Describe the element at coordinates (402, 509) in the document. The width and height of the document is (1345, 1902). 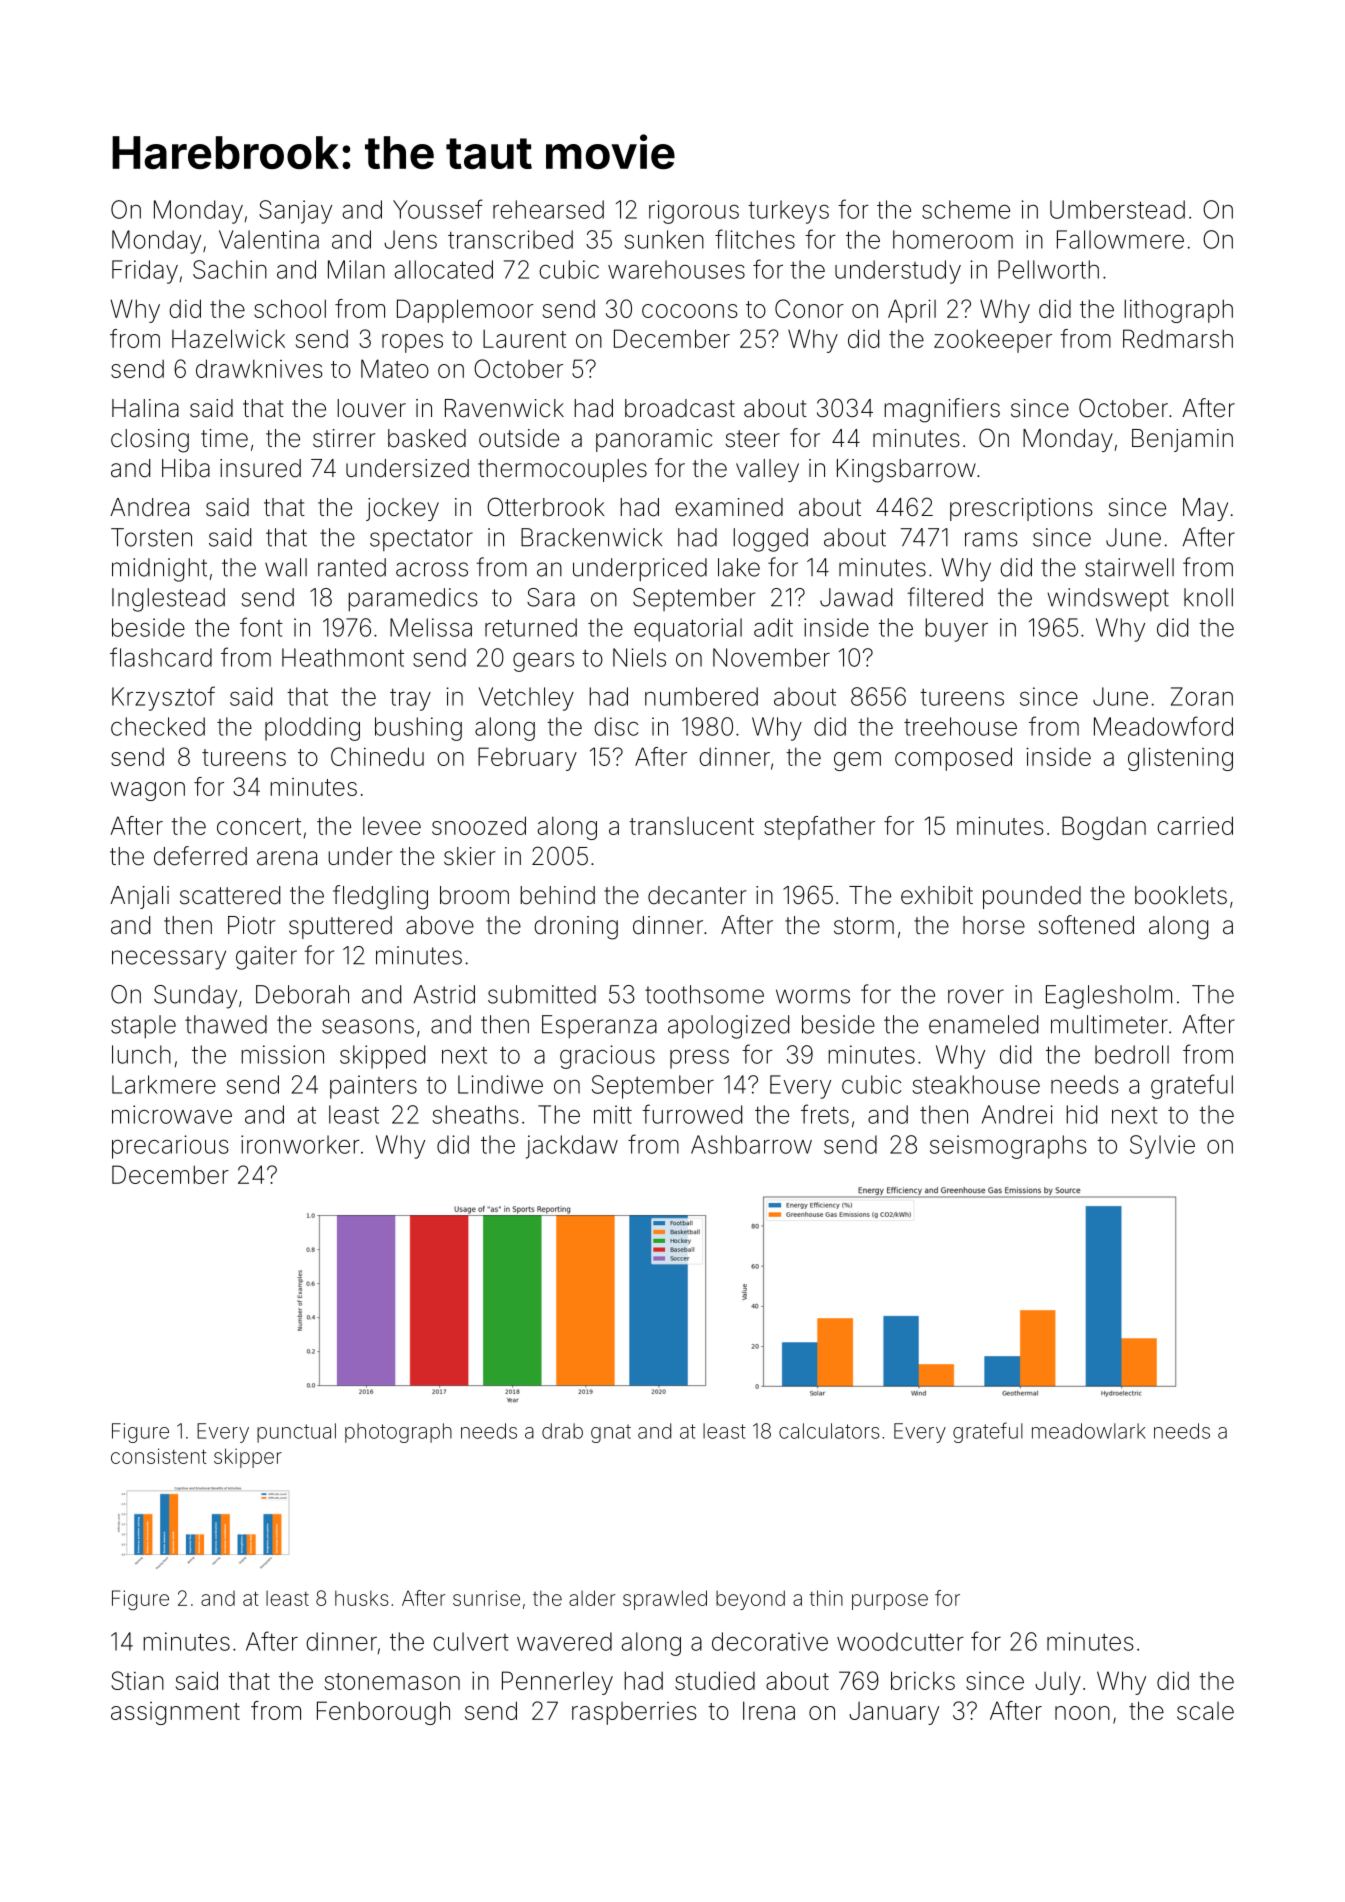
I see `jockey` at that location.
